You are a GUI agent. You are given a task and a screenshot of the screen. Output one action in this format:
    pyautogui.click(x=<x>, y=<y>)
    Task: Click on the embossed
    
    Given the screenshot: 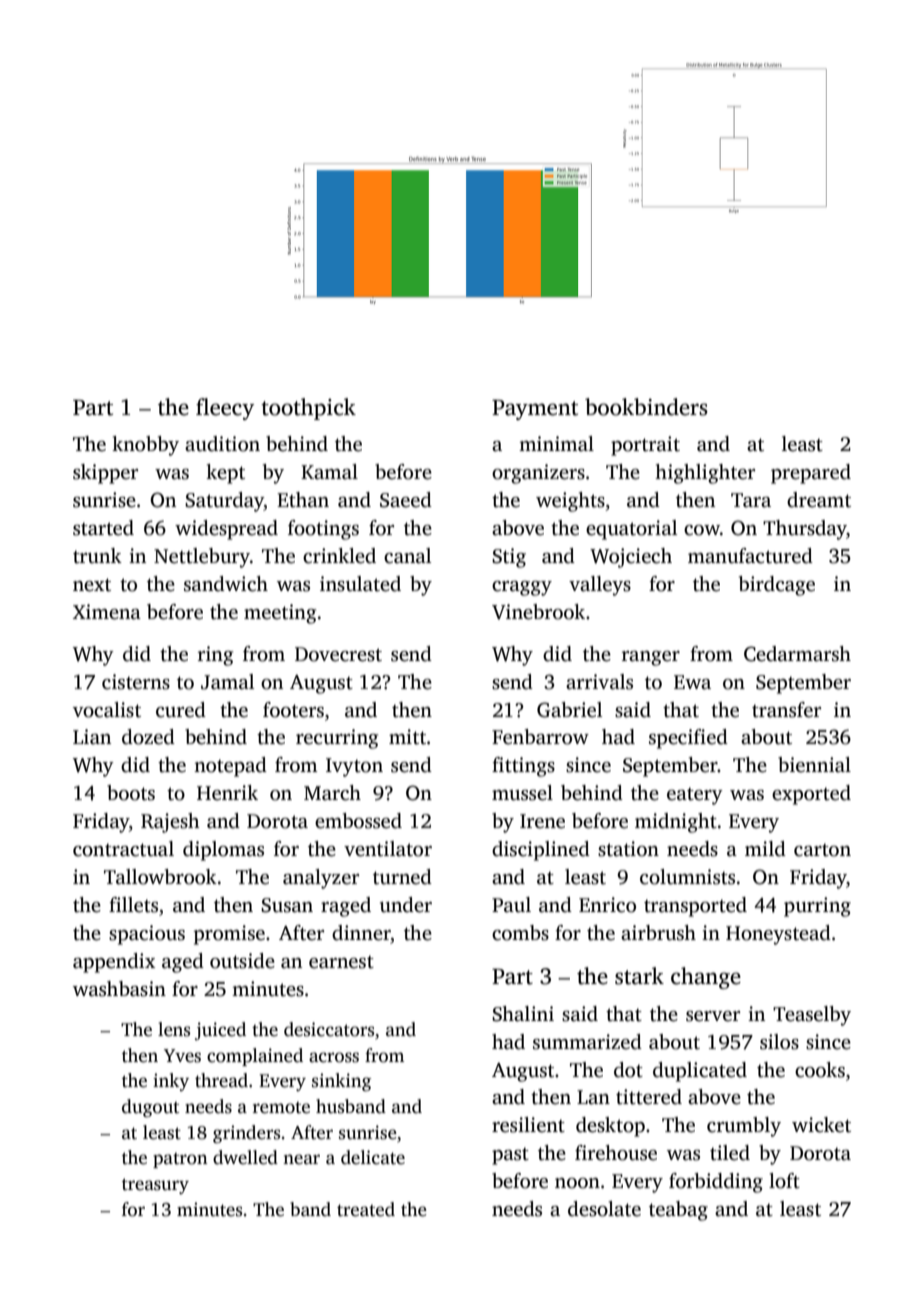 What is the action you would take?
    pyautogui.click(x=358, y=821)
